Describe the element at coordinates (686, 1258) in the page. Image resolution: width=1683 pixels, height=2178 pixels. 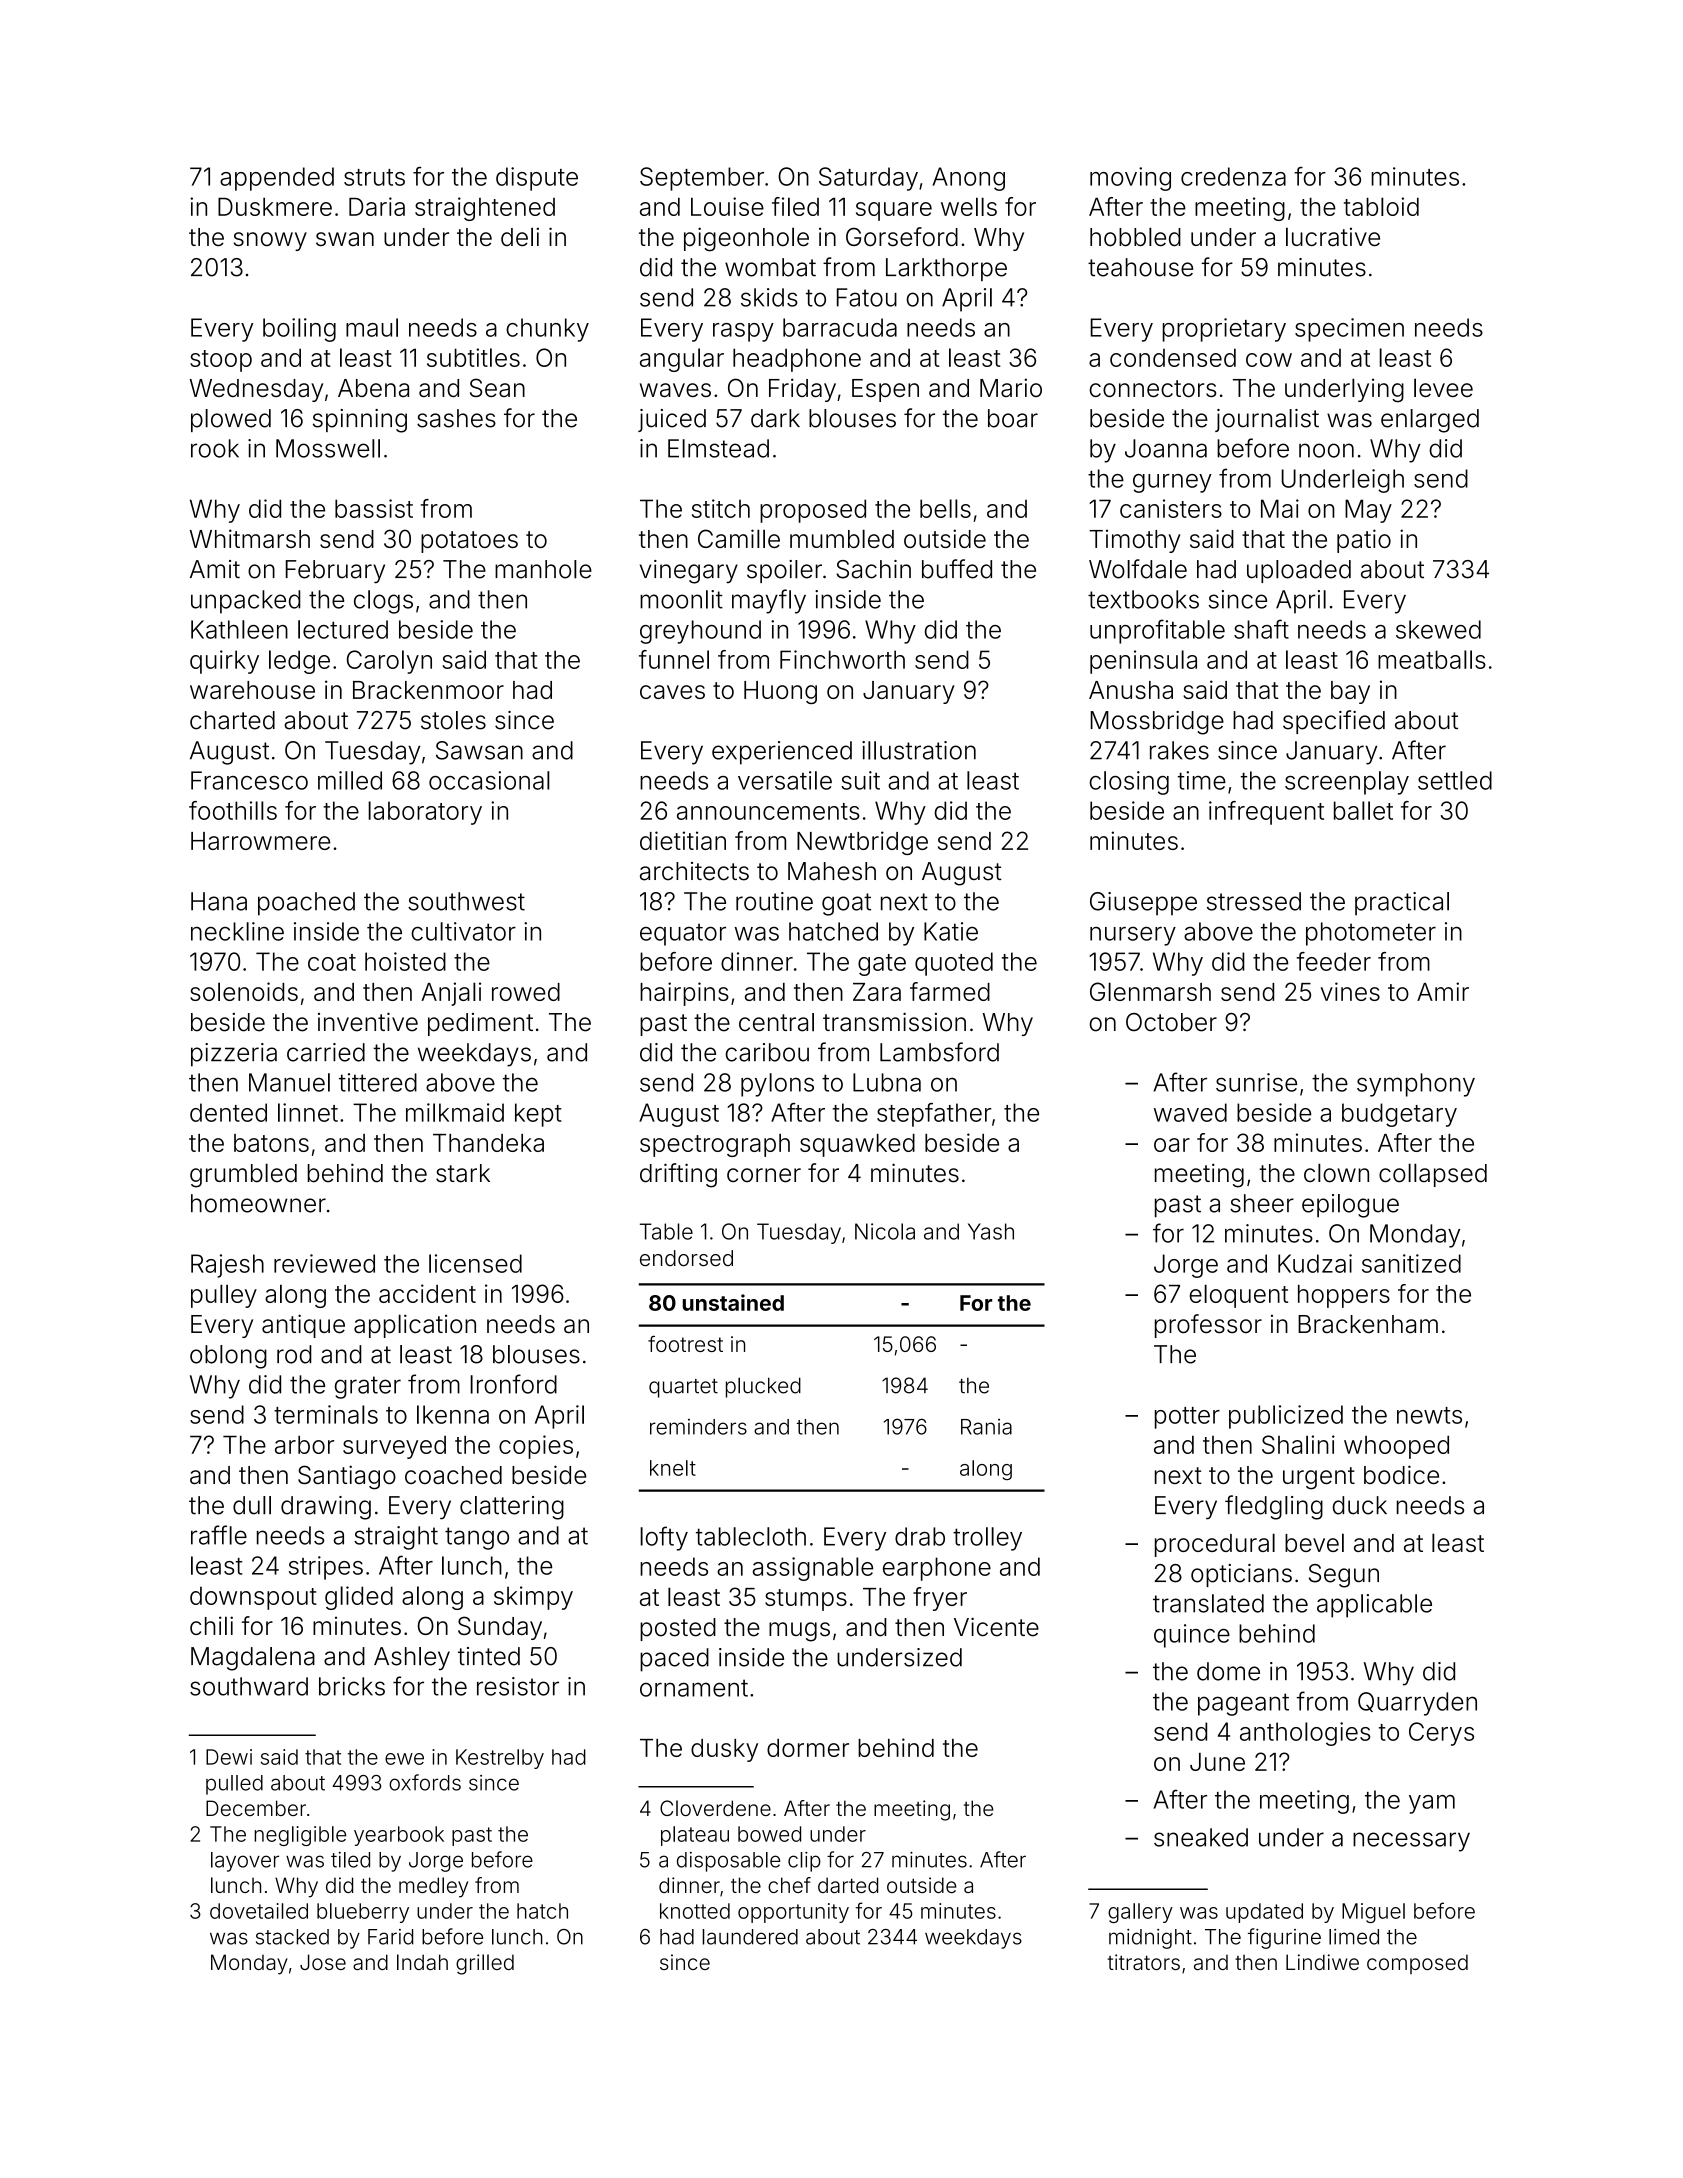
I see `endorsed` at that location.
